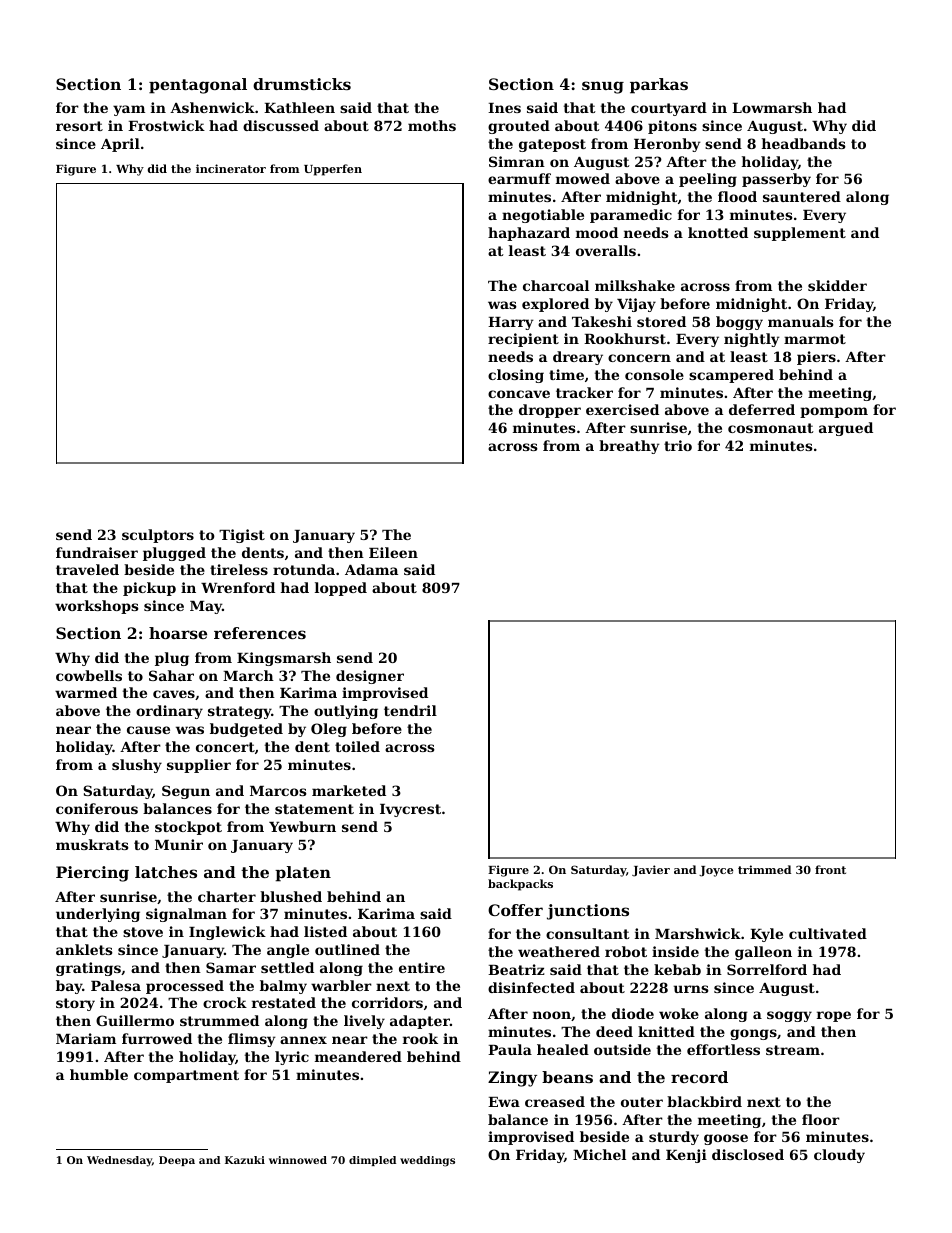  Describe the element at coordinates (158, 536) in the screenshot. I see `sculptors` at that location.
